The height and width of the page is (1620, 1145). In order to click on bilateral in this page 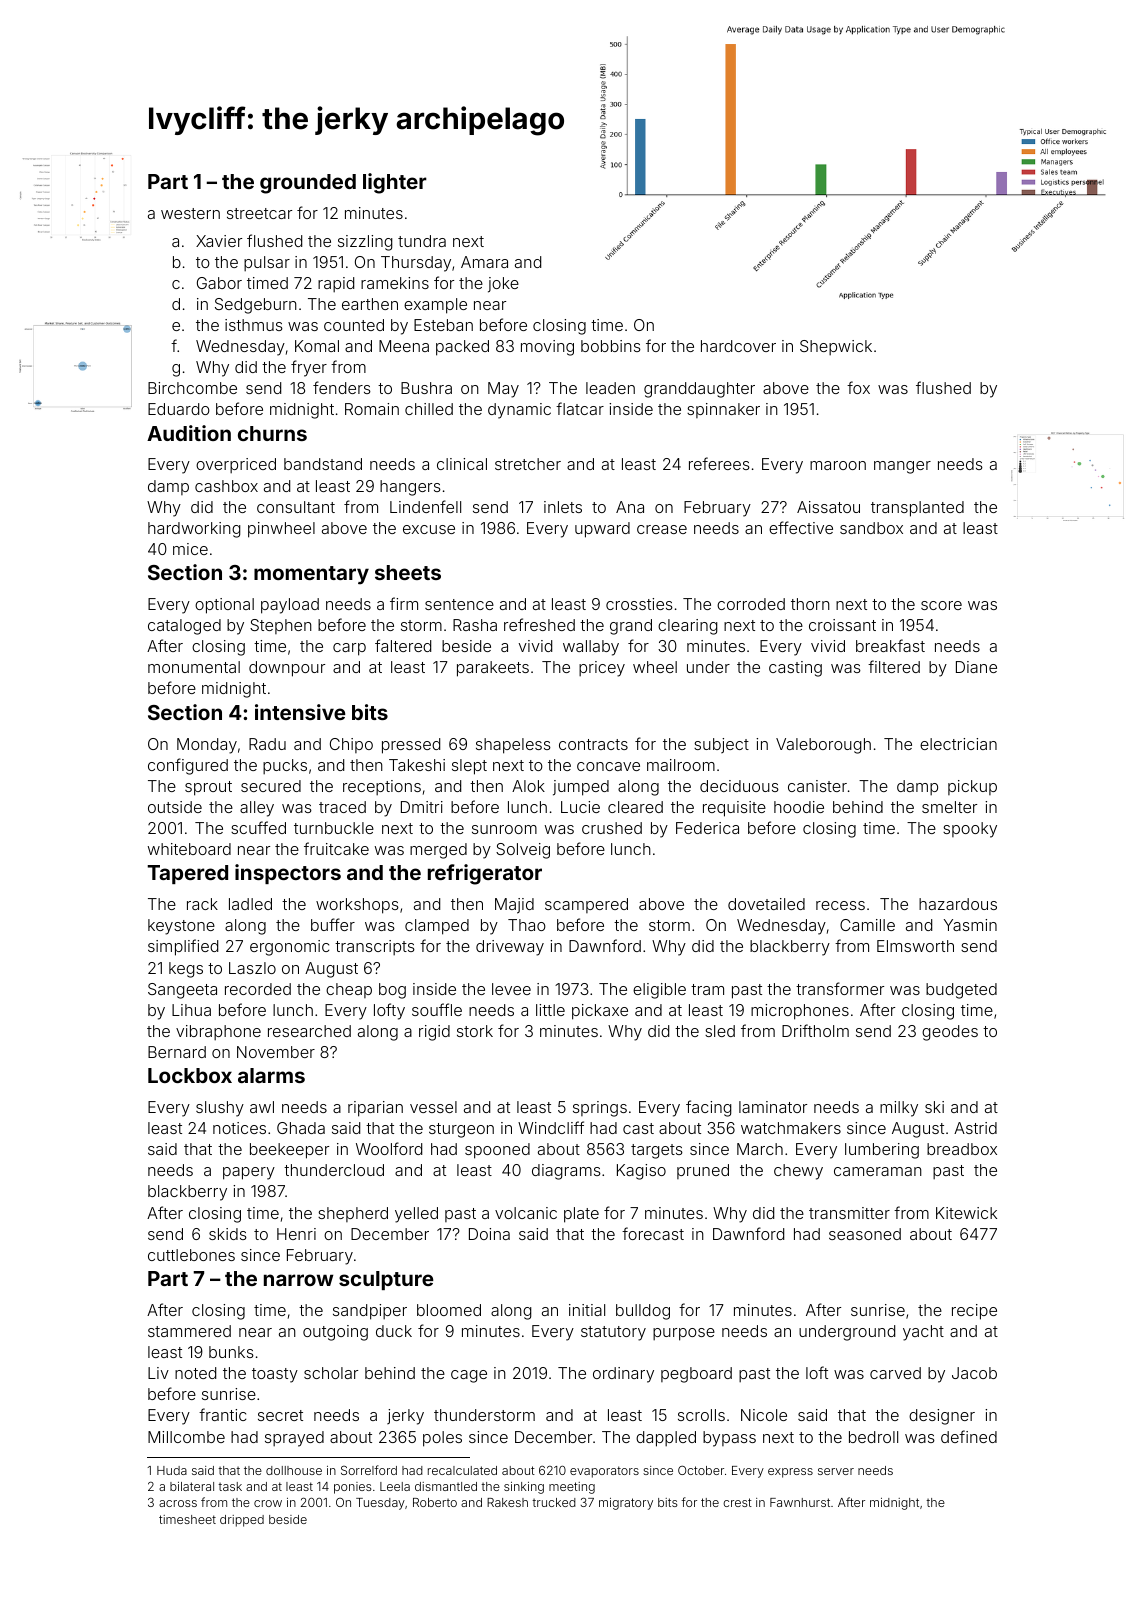, I will do `click(192, 1486)`.
